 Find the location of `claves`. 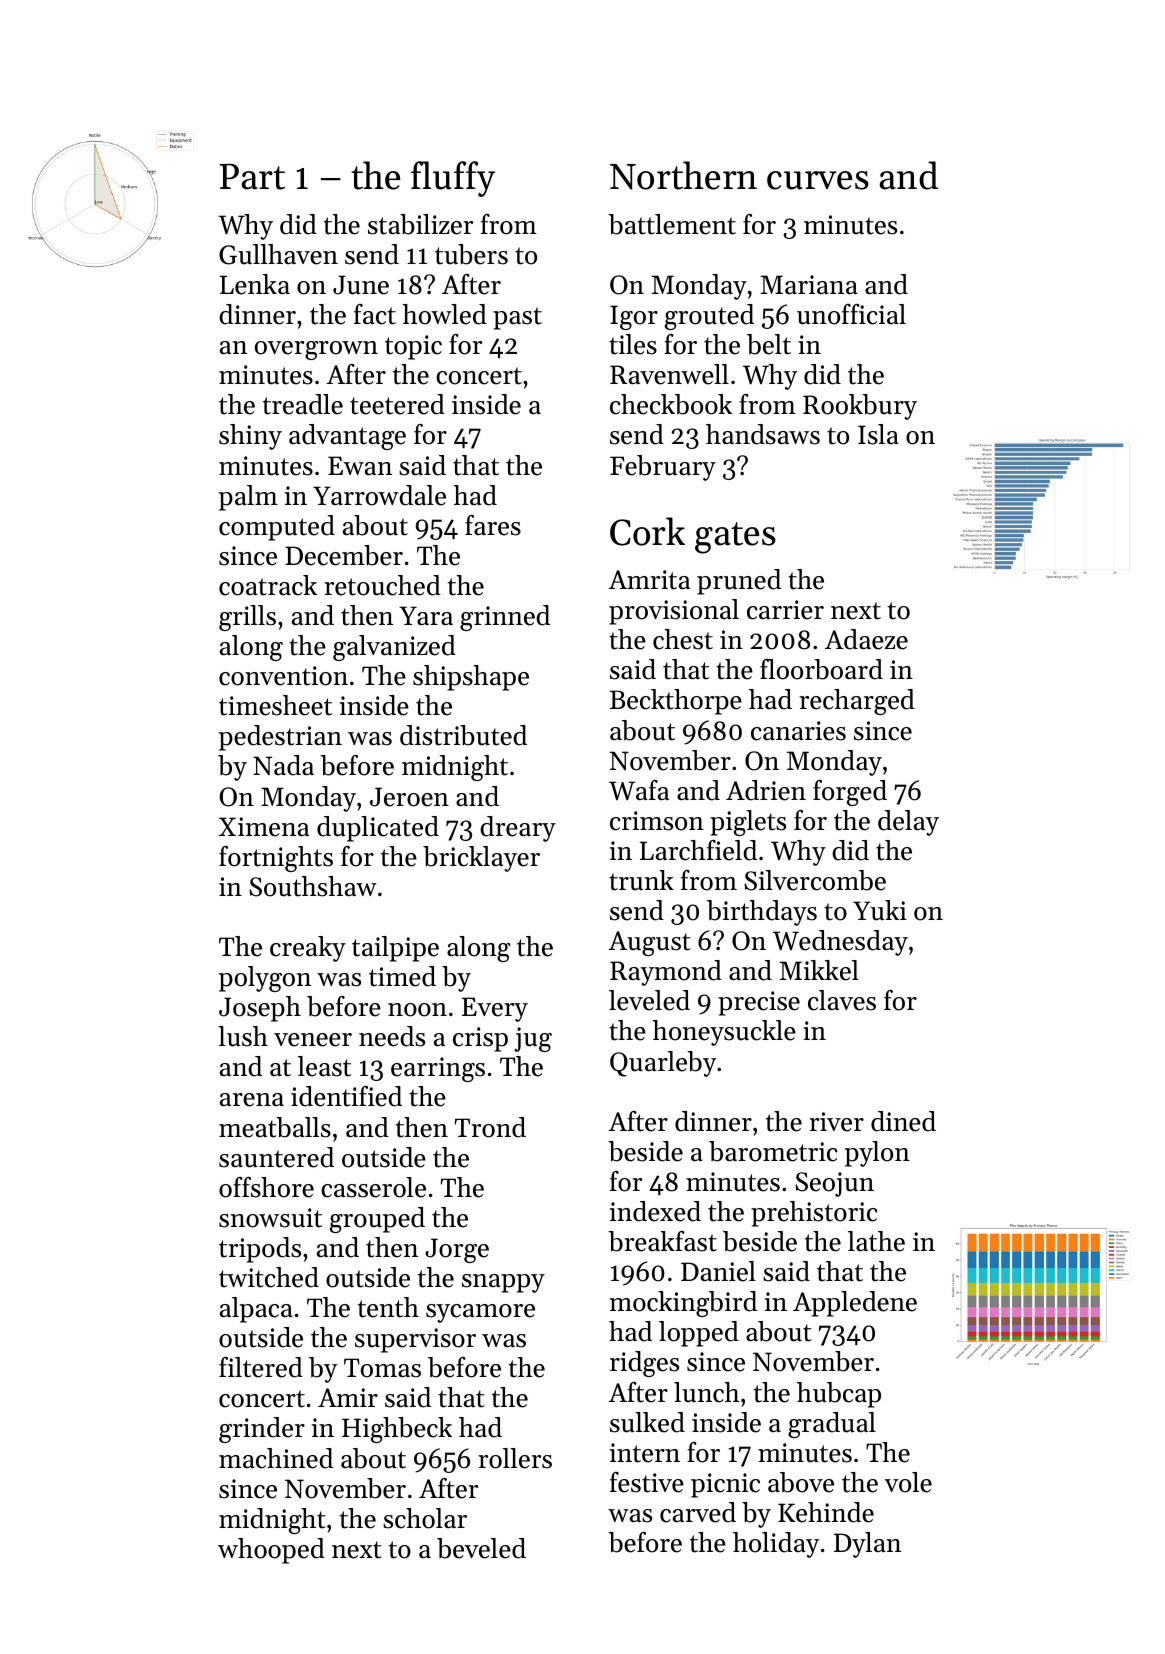

claves is located at coordinates (842, 1000).
